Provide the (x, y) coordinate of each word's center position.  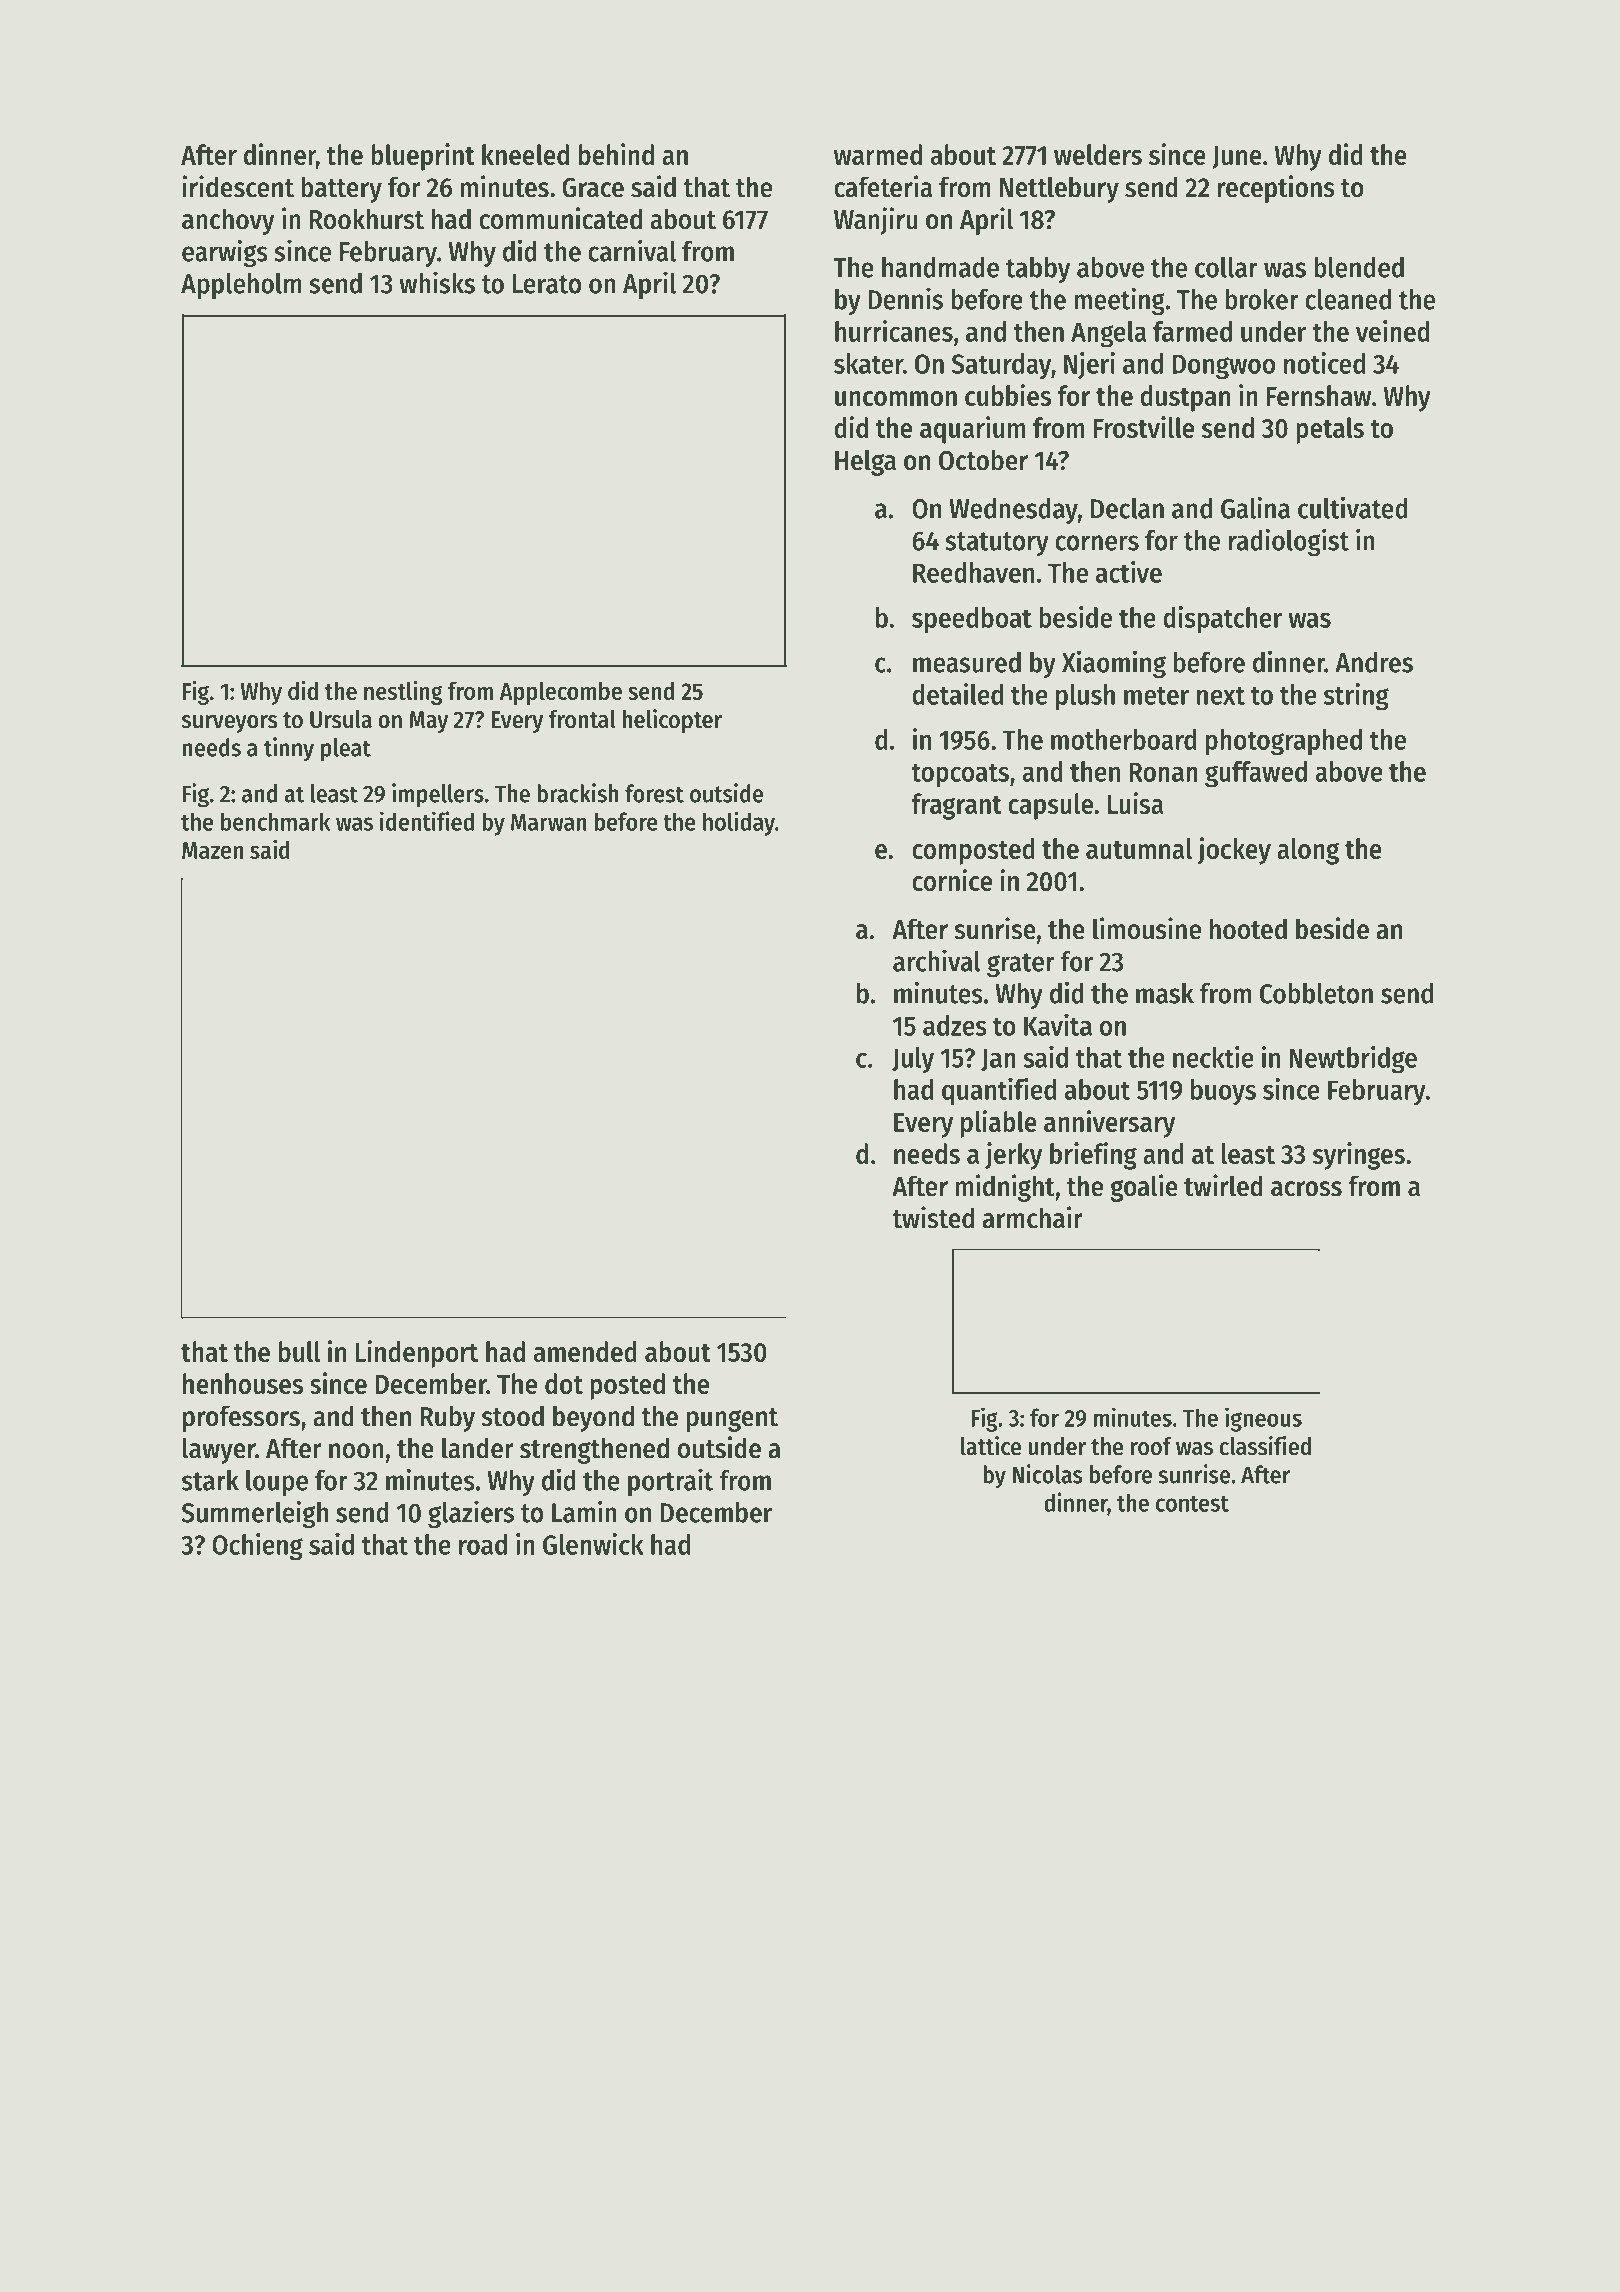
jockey (1234, 851)
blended (1359, 267)
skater (868, 363)
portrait (670, 1482)
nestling (403, 693)
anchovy (228, 221)
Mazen (212, 850)
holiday (739, 823)
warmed (878, 154)
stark (210, 1480)
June (1237, 157)
